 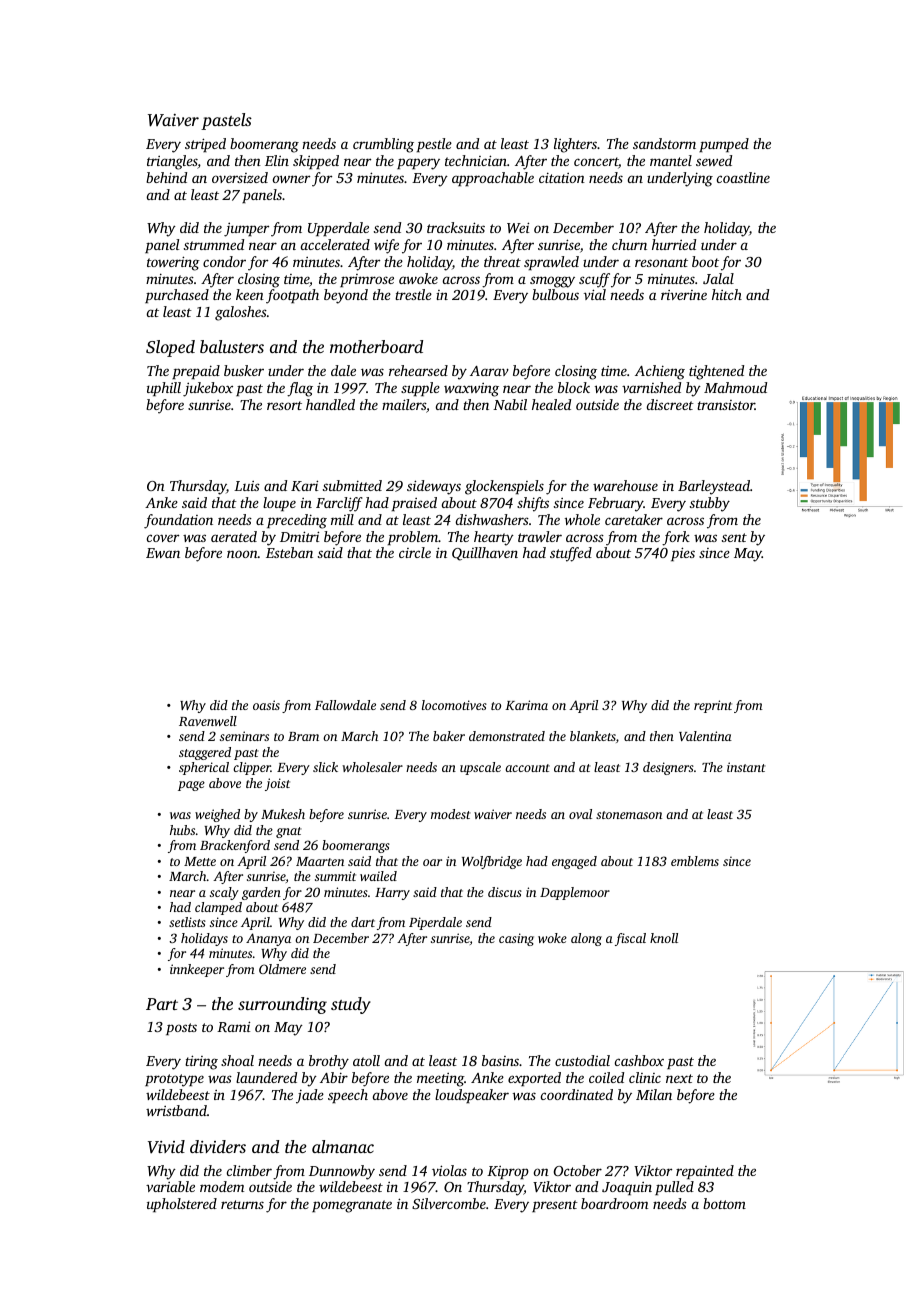 I want to click on pestle, so click(x=434, y=145).
